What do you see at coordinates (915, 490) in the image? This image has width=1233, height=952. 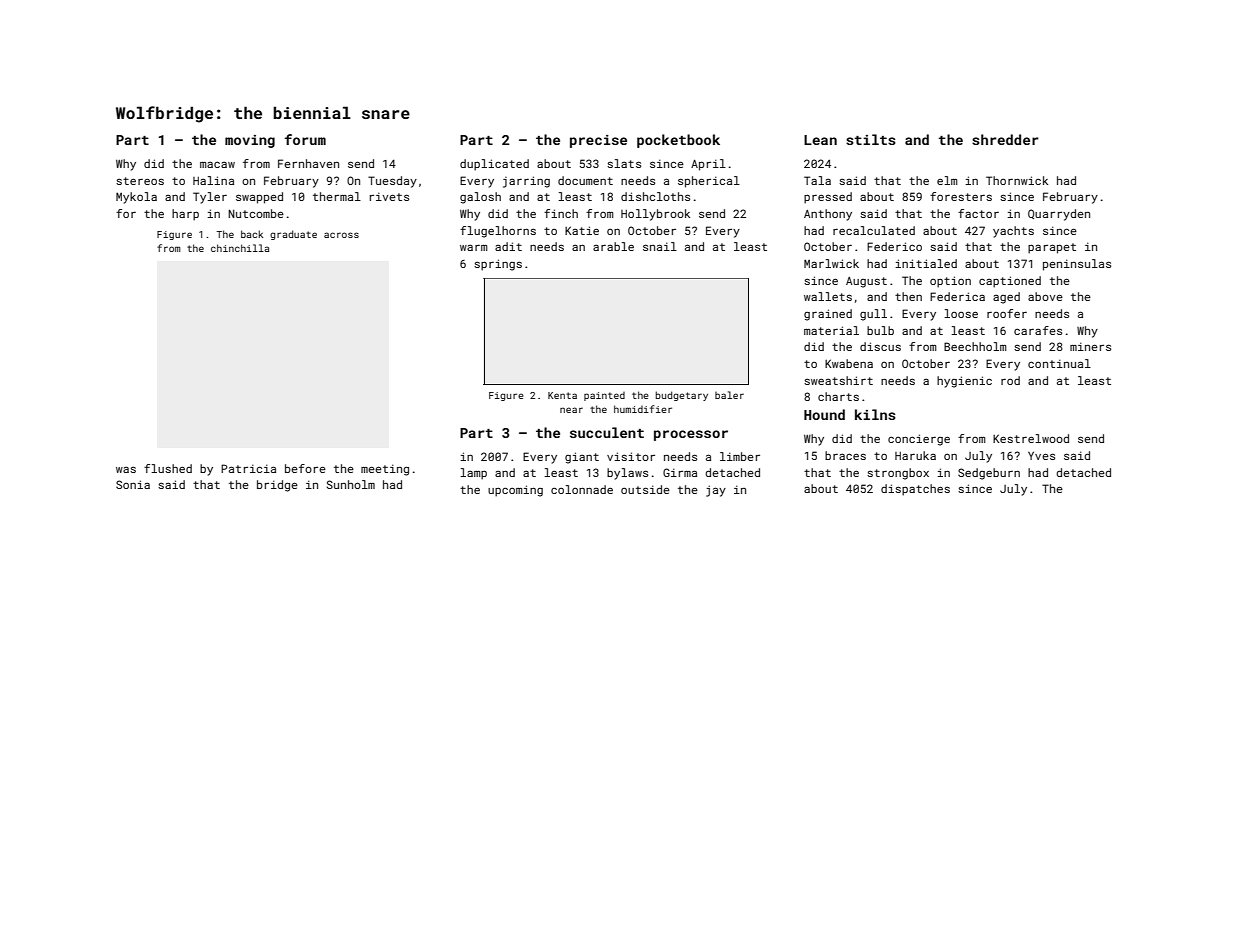 I see `dispatches` at bounding box center [915, 490].
